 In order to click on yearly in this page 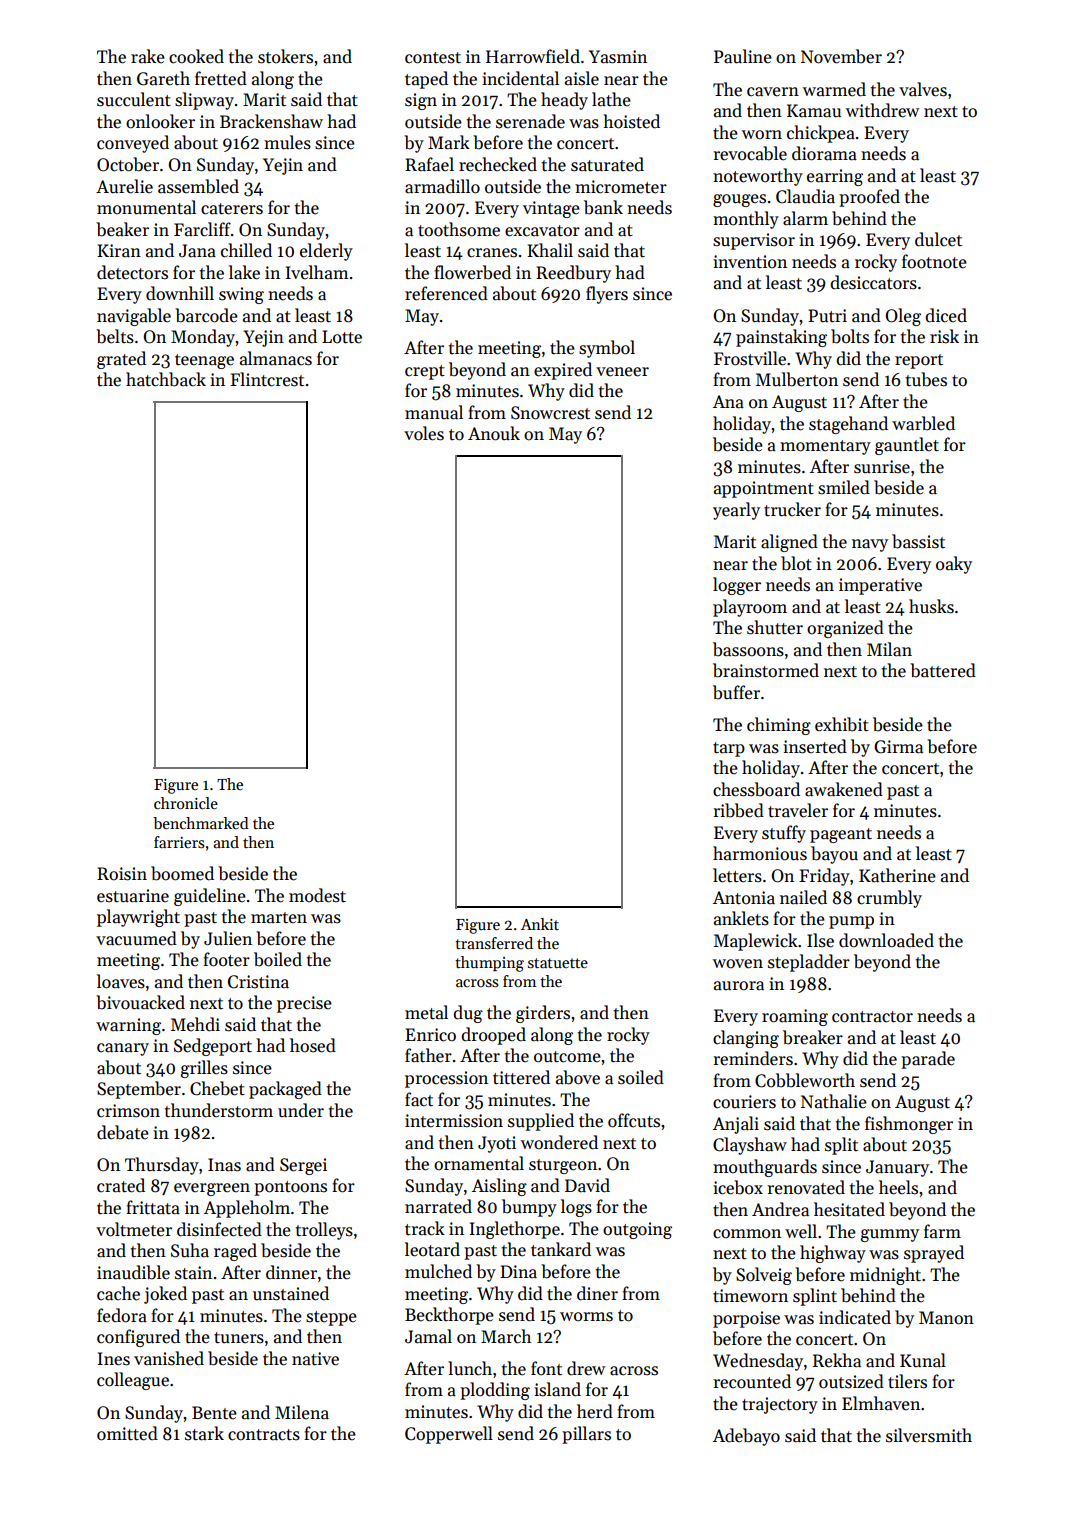, I will do `click(736, 511)`.
